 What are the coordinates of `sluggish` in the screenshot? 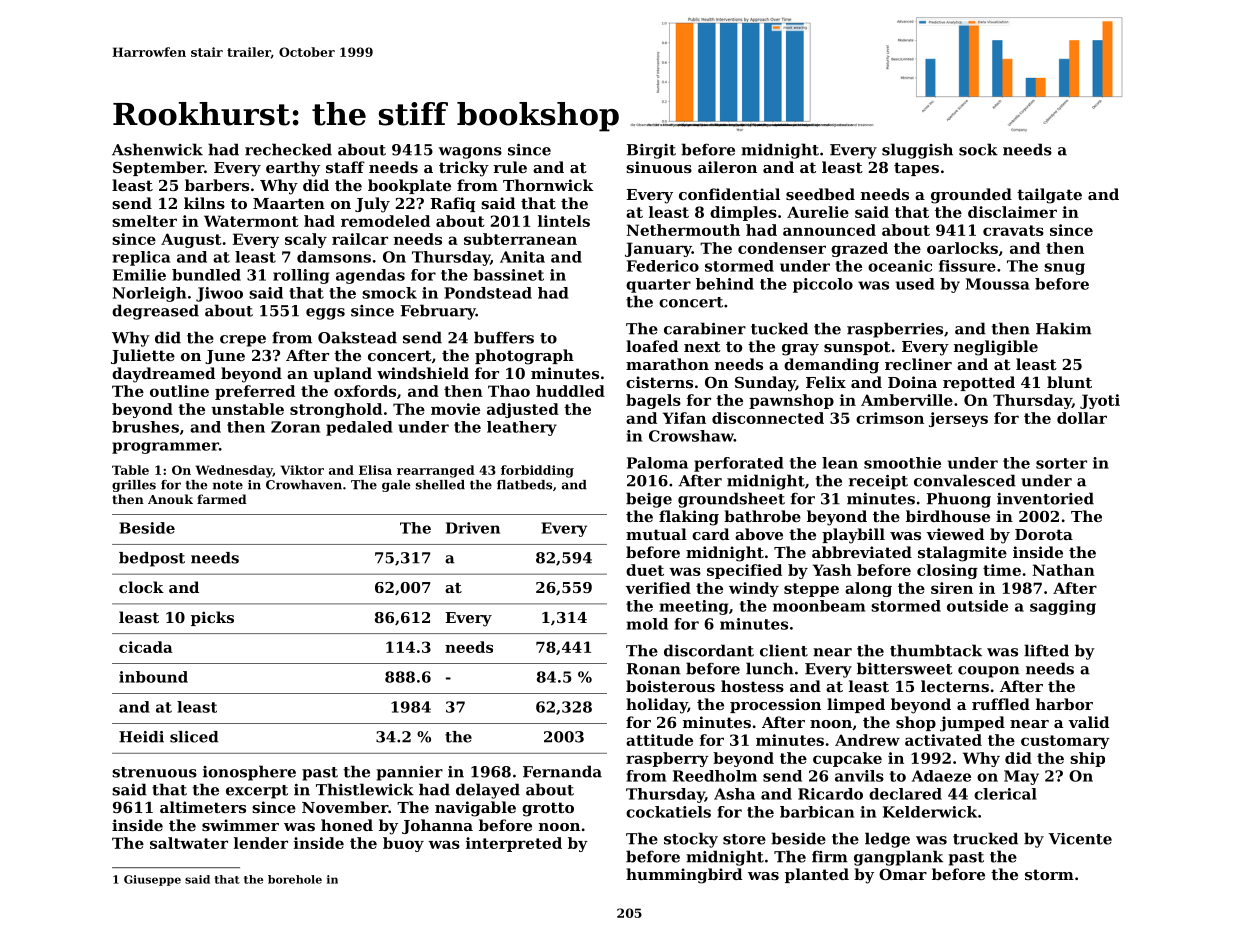 It's located at (917, 151).
